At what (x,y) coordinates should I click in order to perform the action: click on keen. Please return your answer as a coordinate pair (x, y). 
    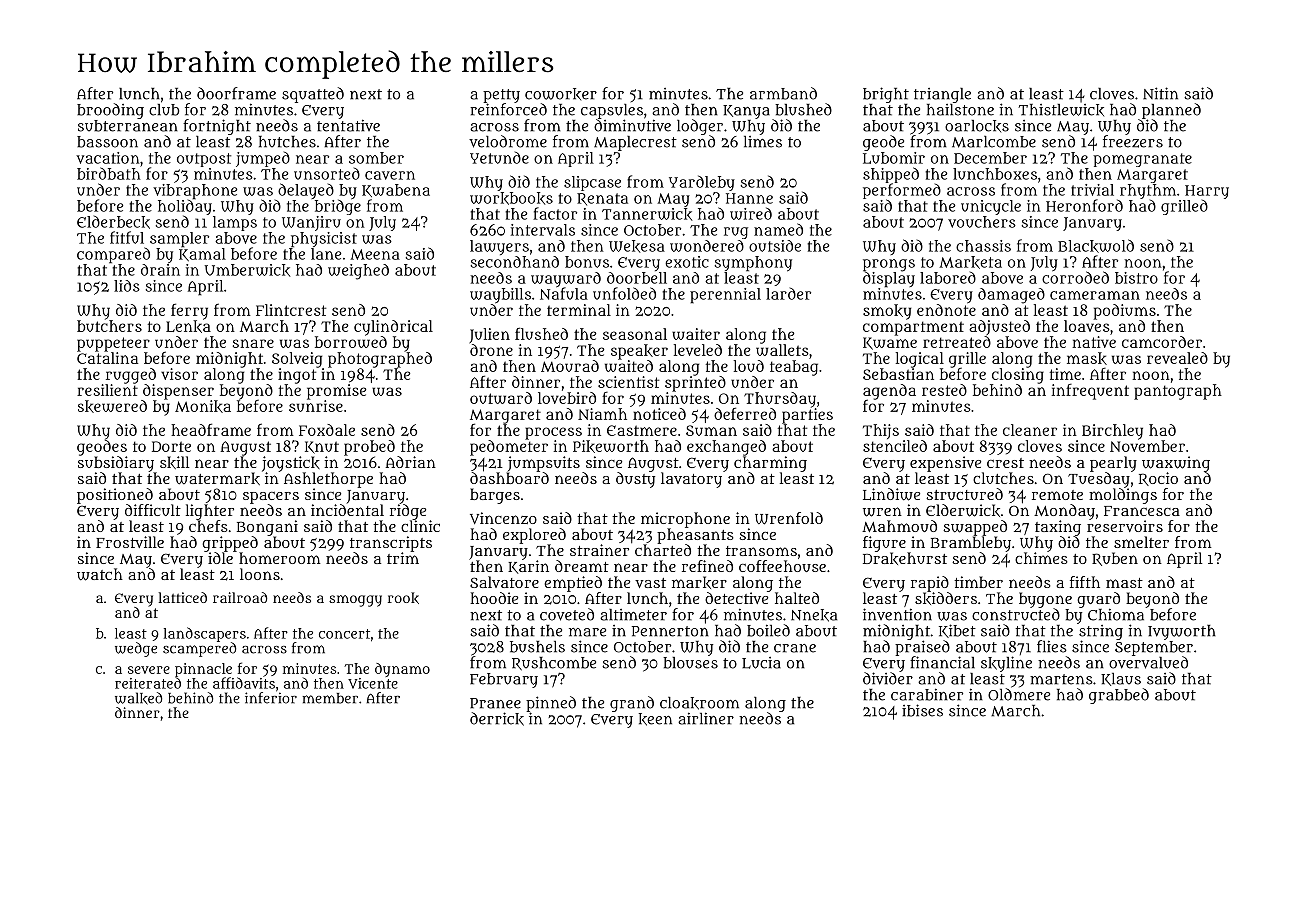
    Looking at the image, I should click on (655, 719).
